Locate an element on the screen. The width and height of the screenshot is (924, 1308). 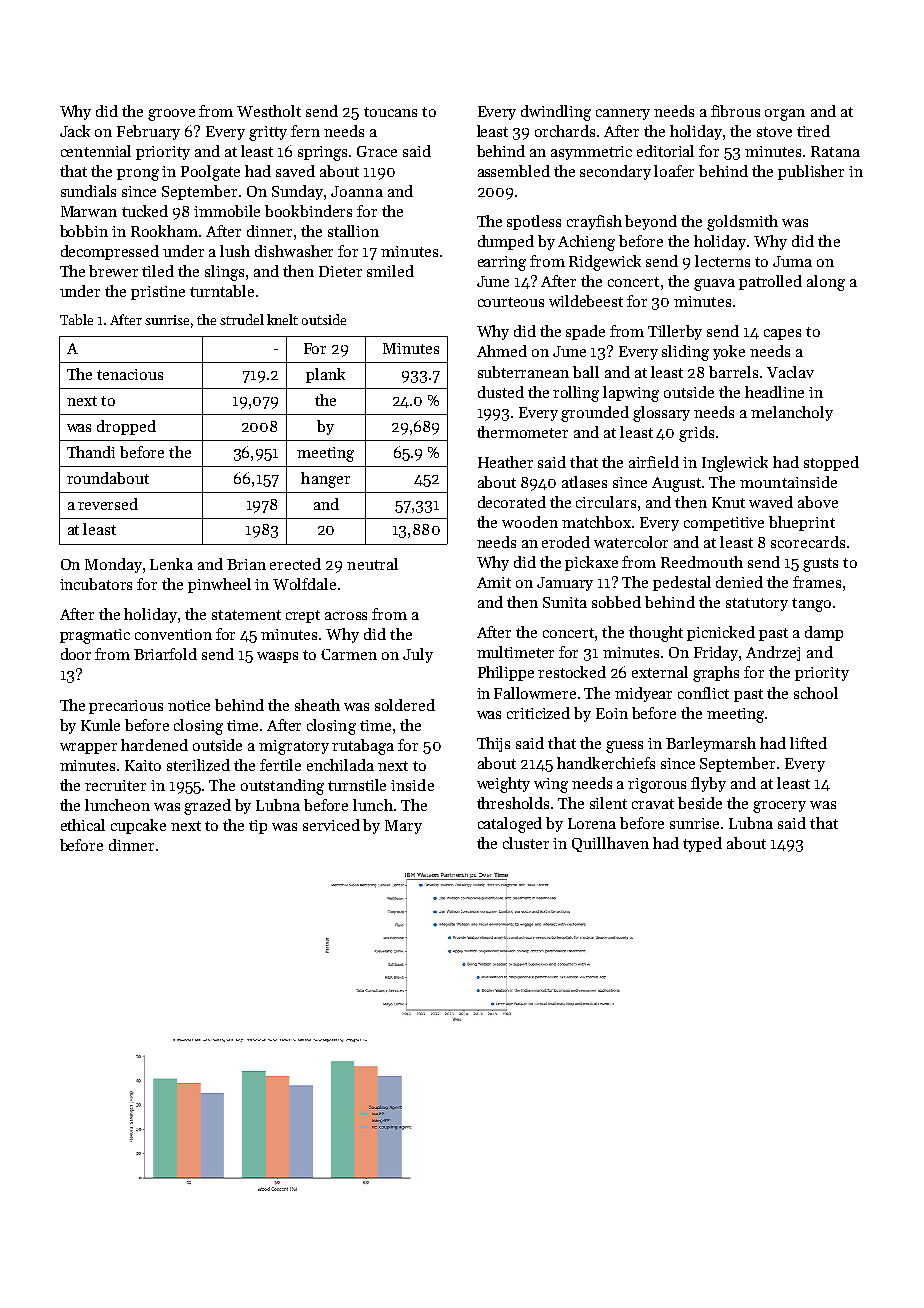
organ is located at coordinates (785, 115).
